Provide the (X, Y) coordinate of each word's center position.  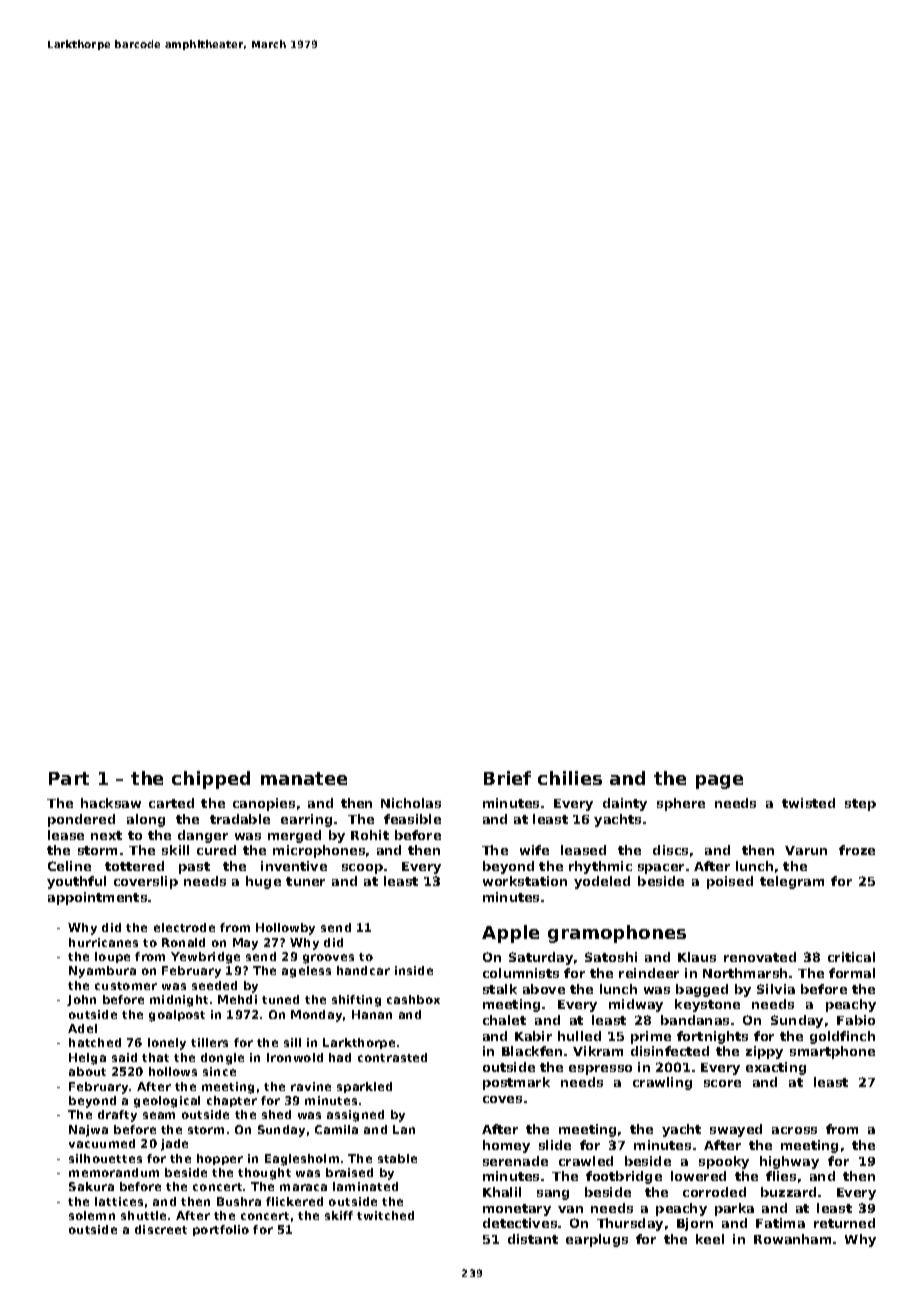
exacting (776, 1068)
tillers (209, 1042)
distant (533, 1239)
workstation (525, 881)
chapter (232, 1101)
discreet (161, 1229)
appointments (97, 898)
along (146, 820)
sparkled (364, 1087)
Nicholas (411, 803)
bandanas (695, 1020)
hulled (579, 1036)
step (860, 805)
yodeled (602, 882)
